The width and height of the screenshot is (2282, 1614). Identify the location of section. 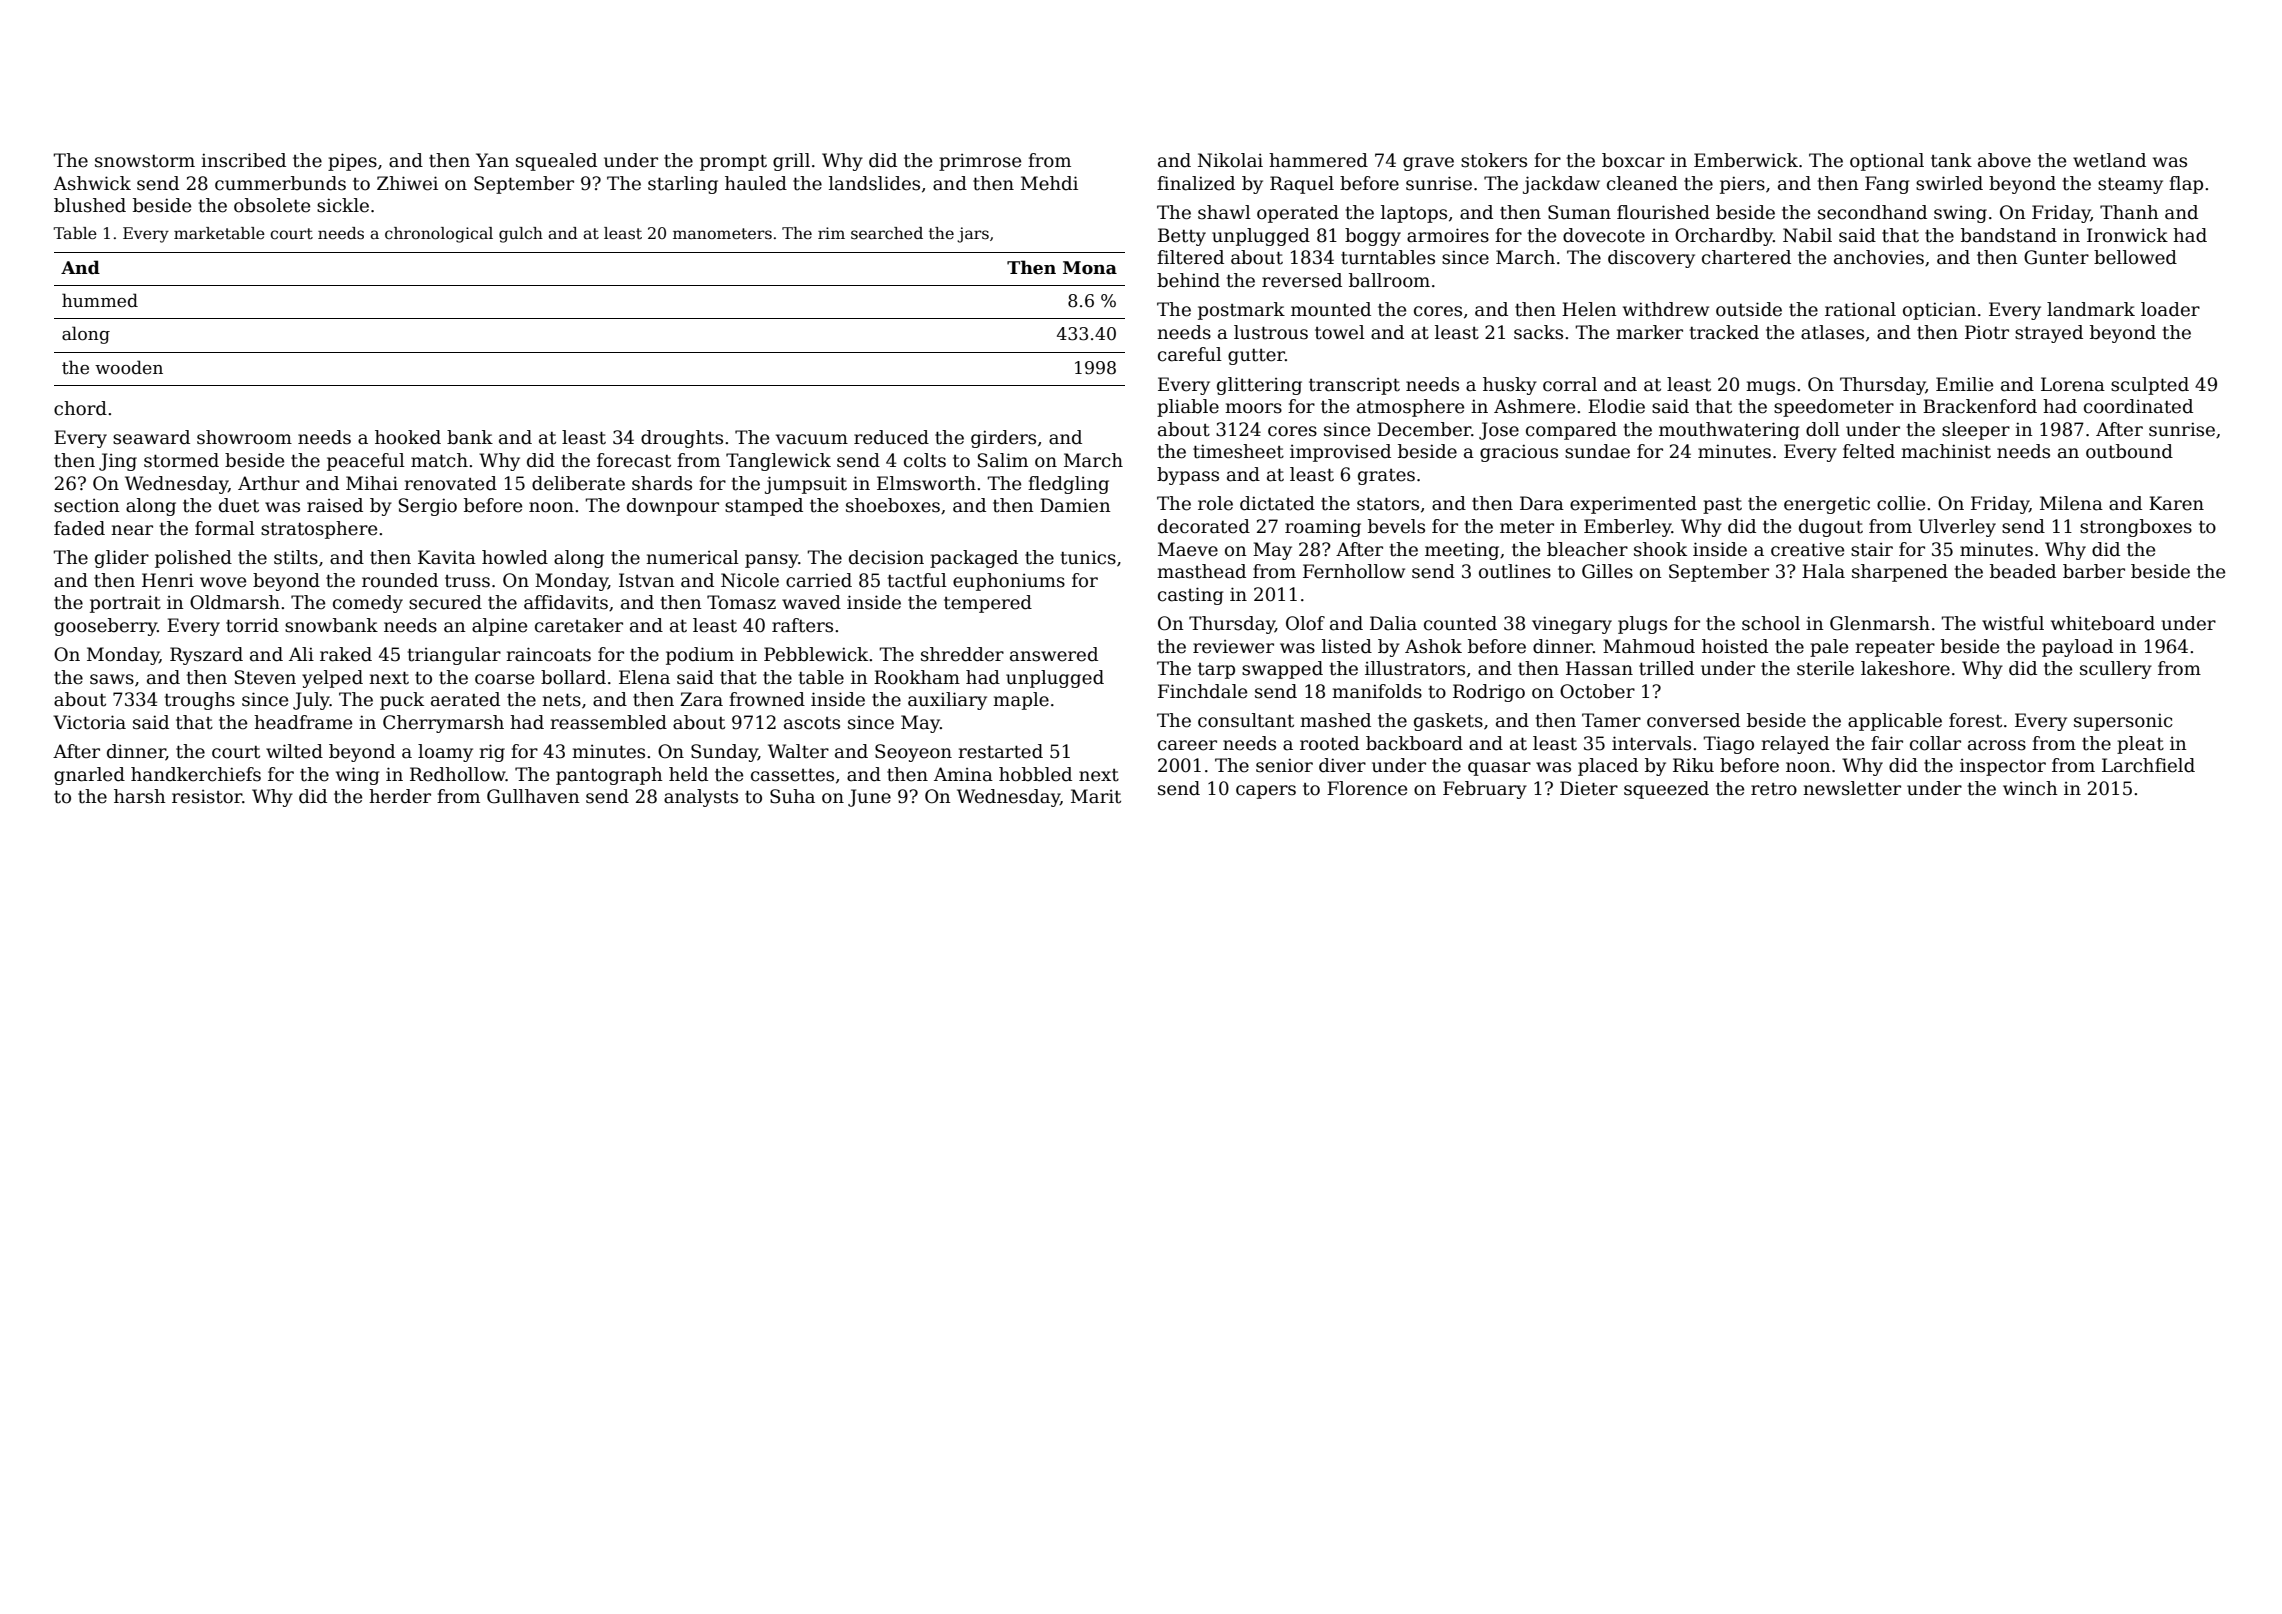
(87, 506).
